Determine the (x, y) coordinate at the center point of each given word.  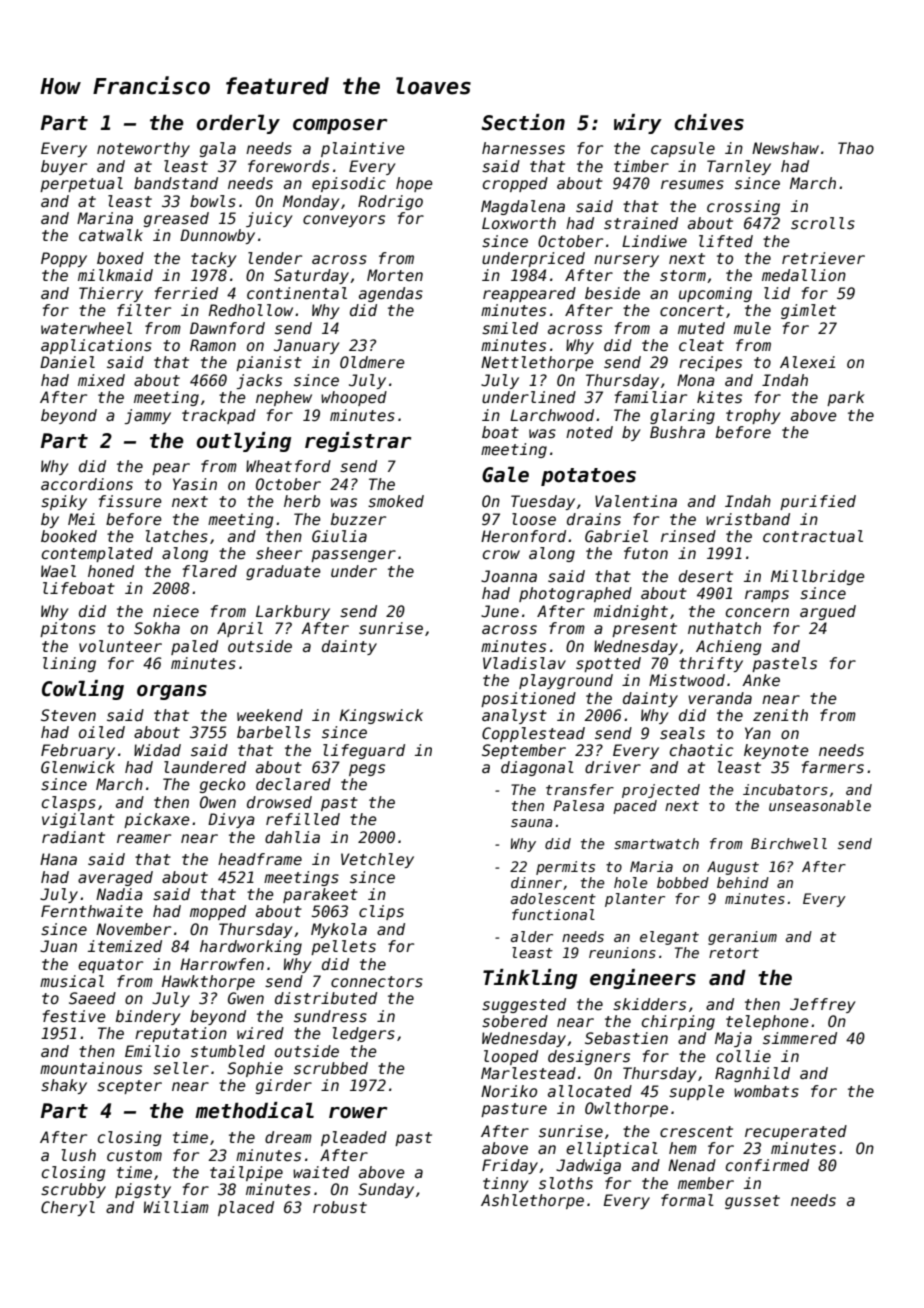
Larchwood (552, 415)
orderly (238, 124)
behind (743, 882)
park (846, 398)
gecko (222, 785)
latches (177, 536)
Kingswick (381, 716)
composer (340, 126)
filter (144, 310)
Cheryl (68, 1208)
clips (381, 912)
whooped (354, 398)
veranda (720, 698)
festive (74, 1016)
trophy (753, 416)
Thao (856, 148)
